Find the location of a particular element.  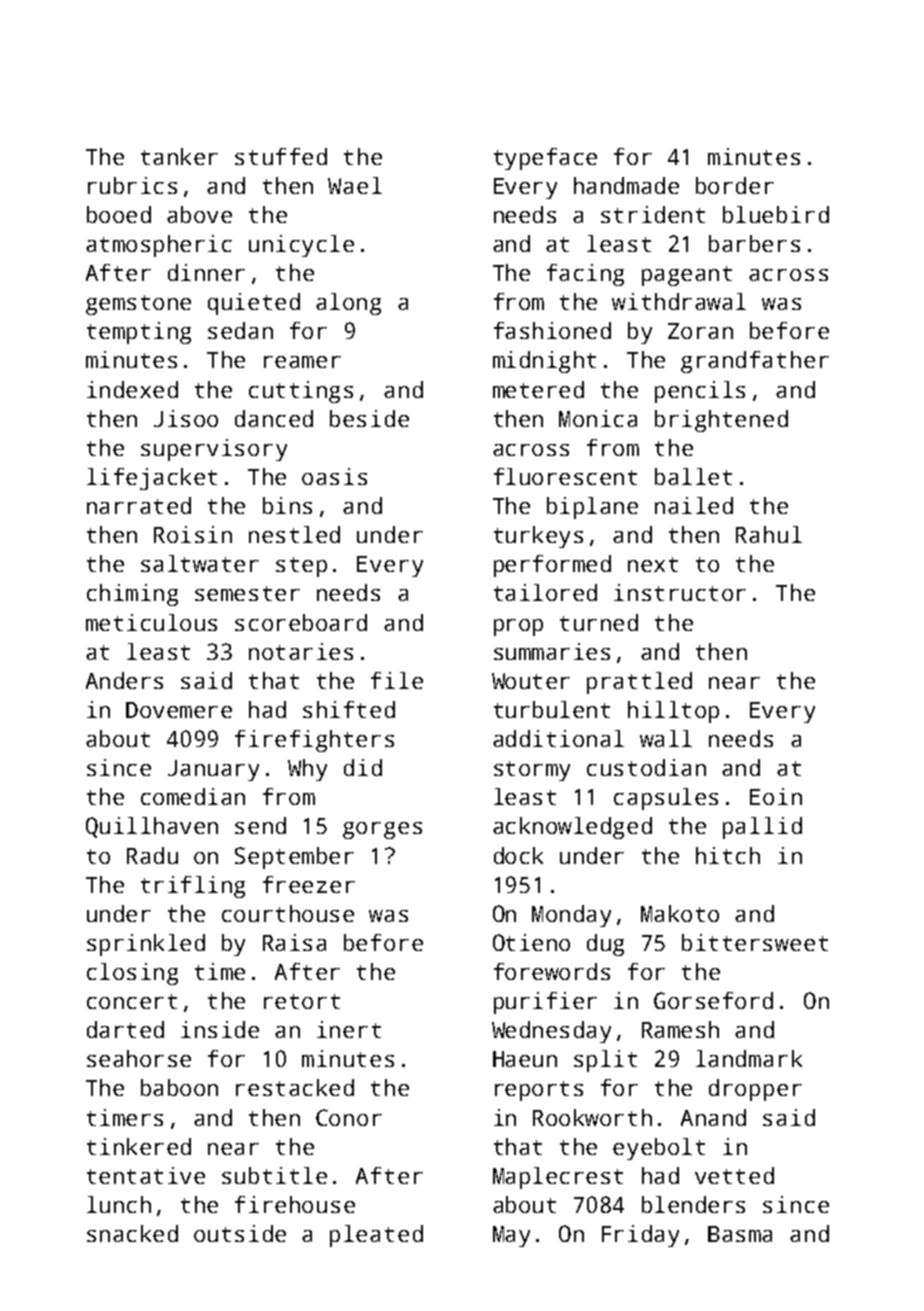

reports is located at coordinates (539, 1091).
